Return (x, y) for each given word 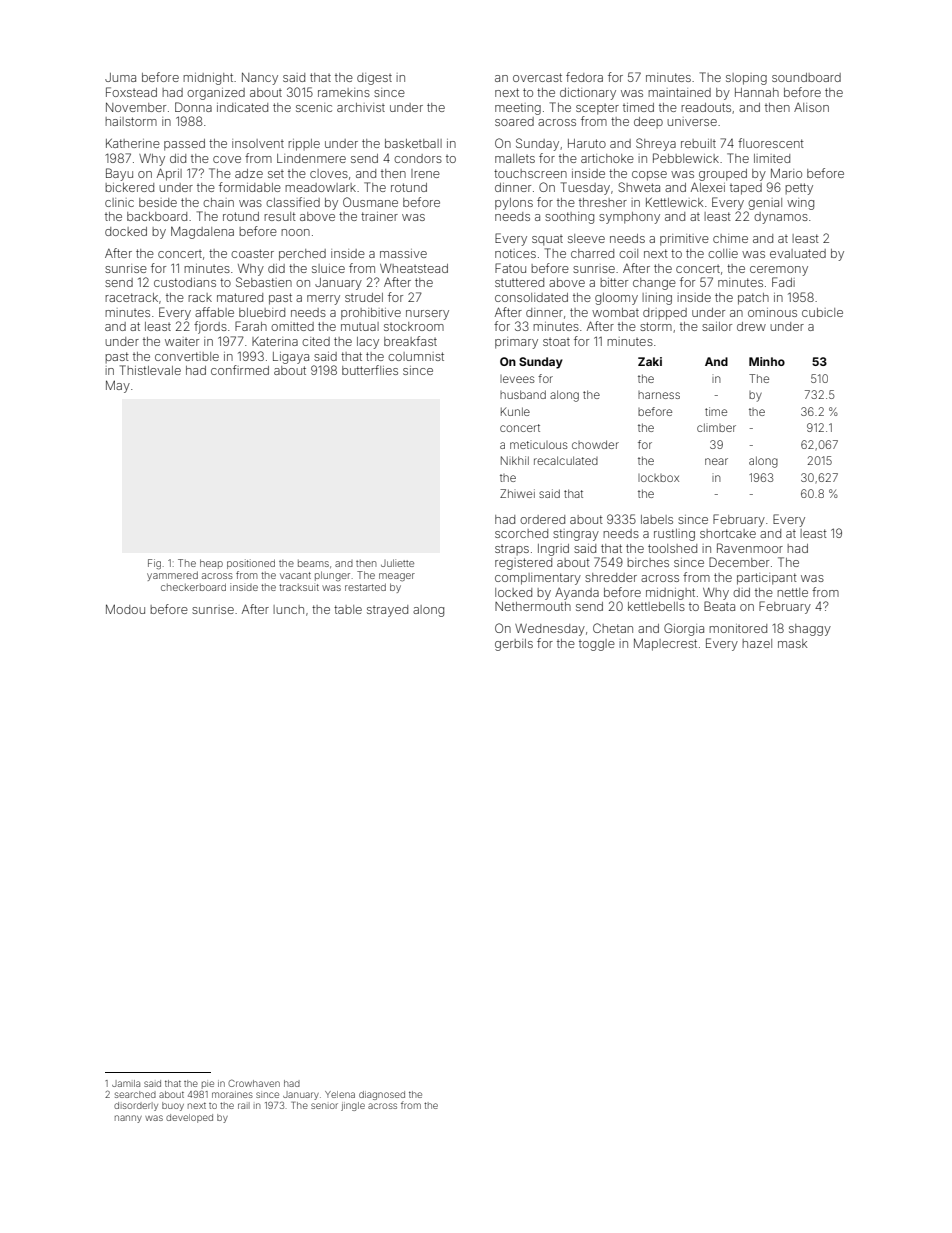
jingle (353, 1106)
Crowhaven (254, 1083)
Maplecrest (665, 644)
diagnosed (382, 1095)
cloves (329, 173)
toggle (597, 645)
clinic (119, 202)
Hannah (757, 92)
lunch (288, 609)
